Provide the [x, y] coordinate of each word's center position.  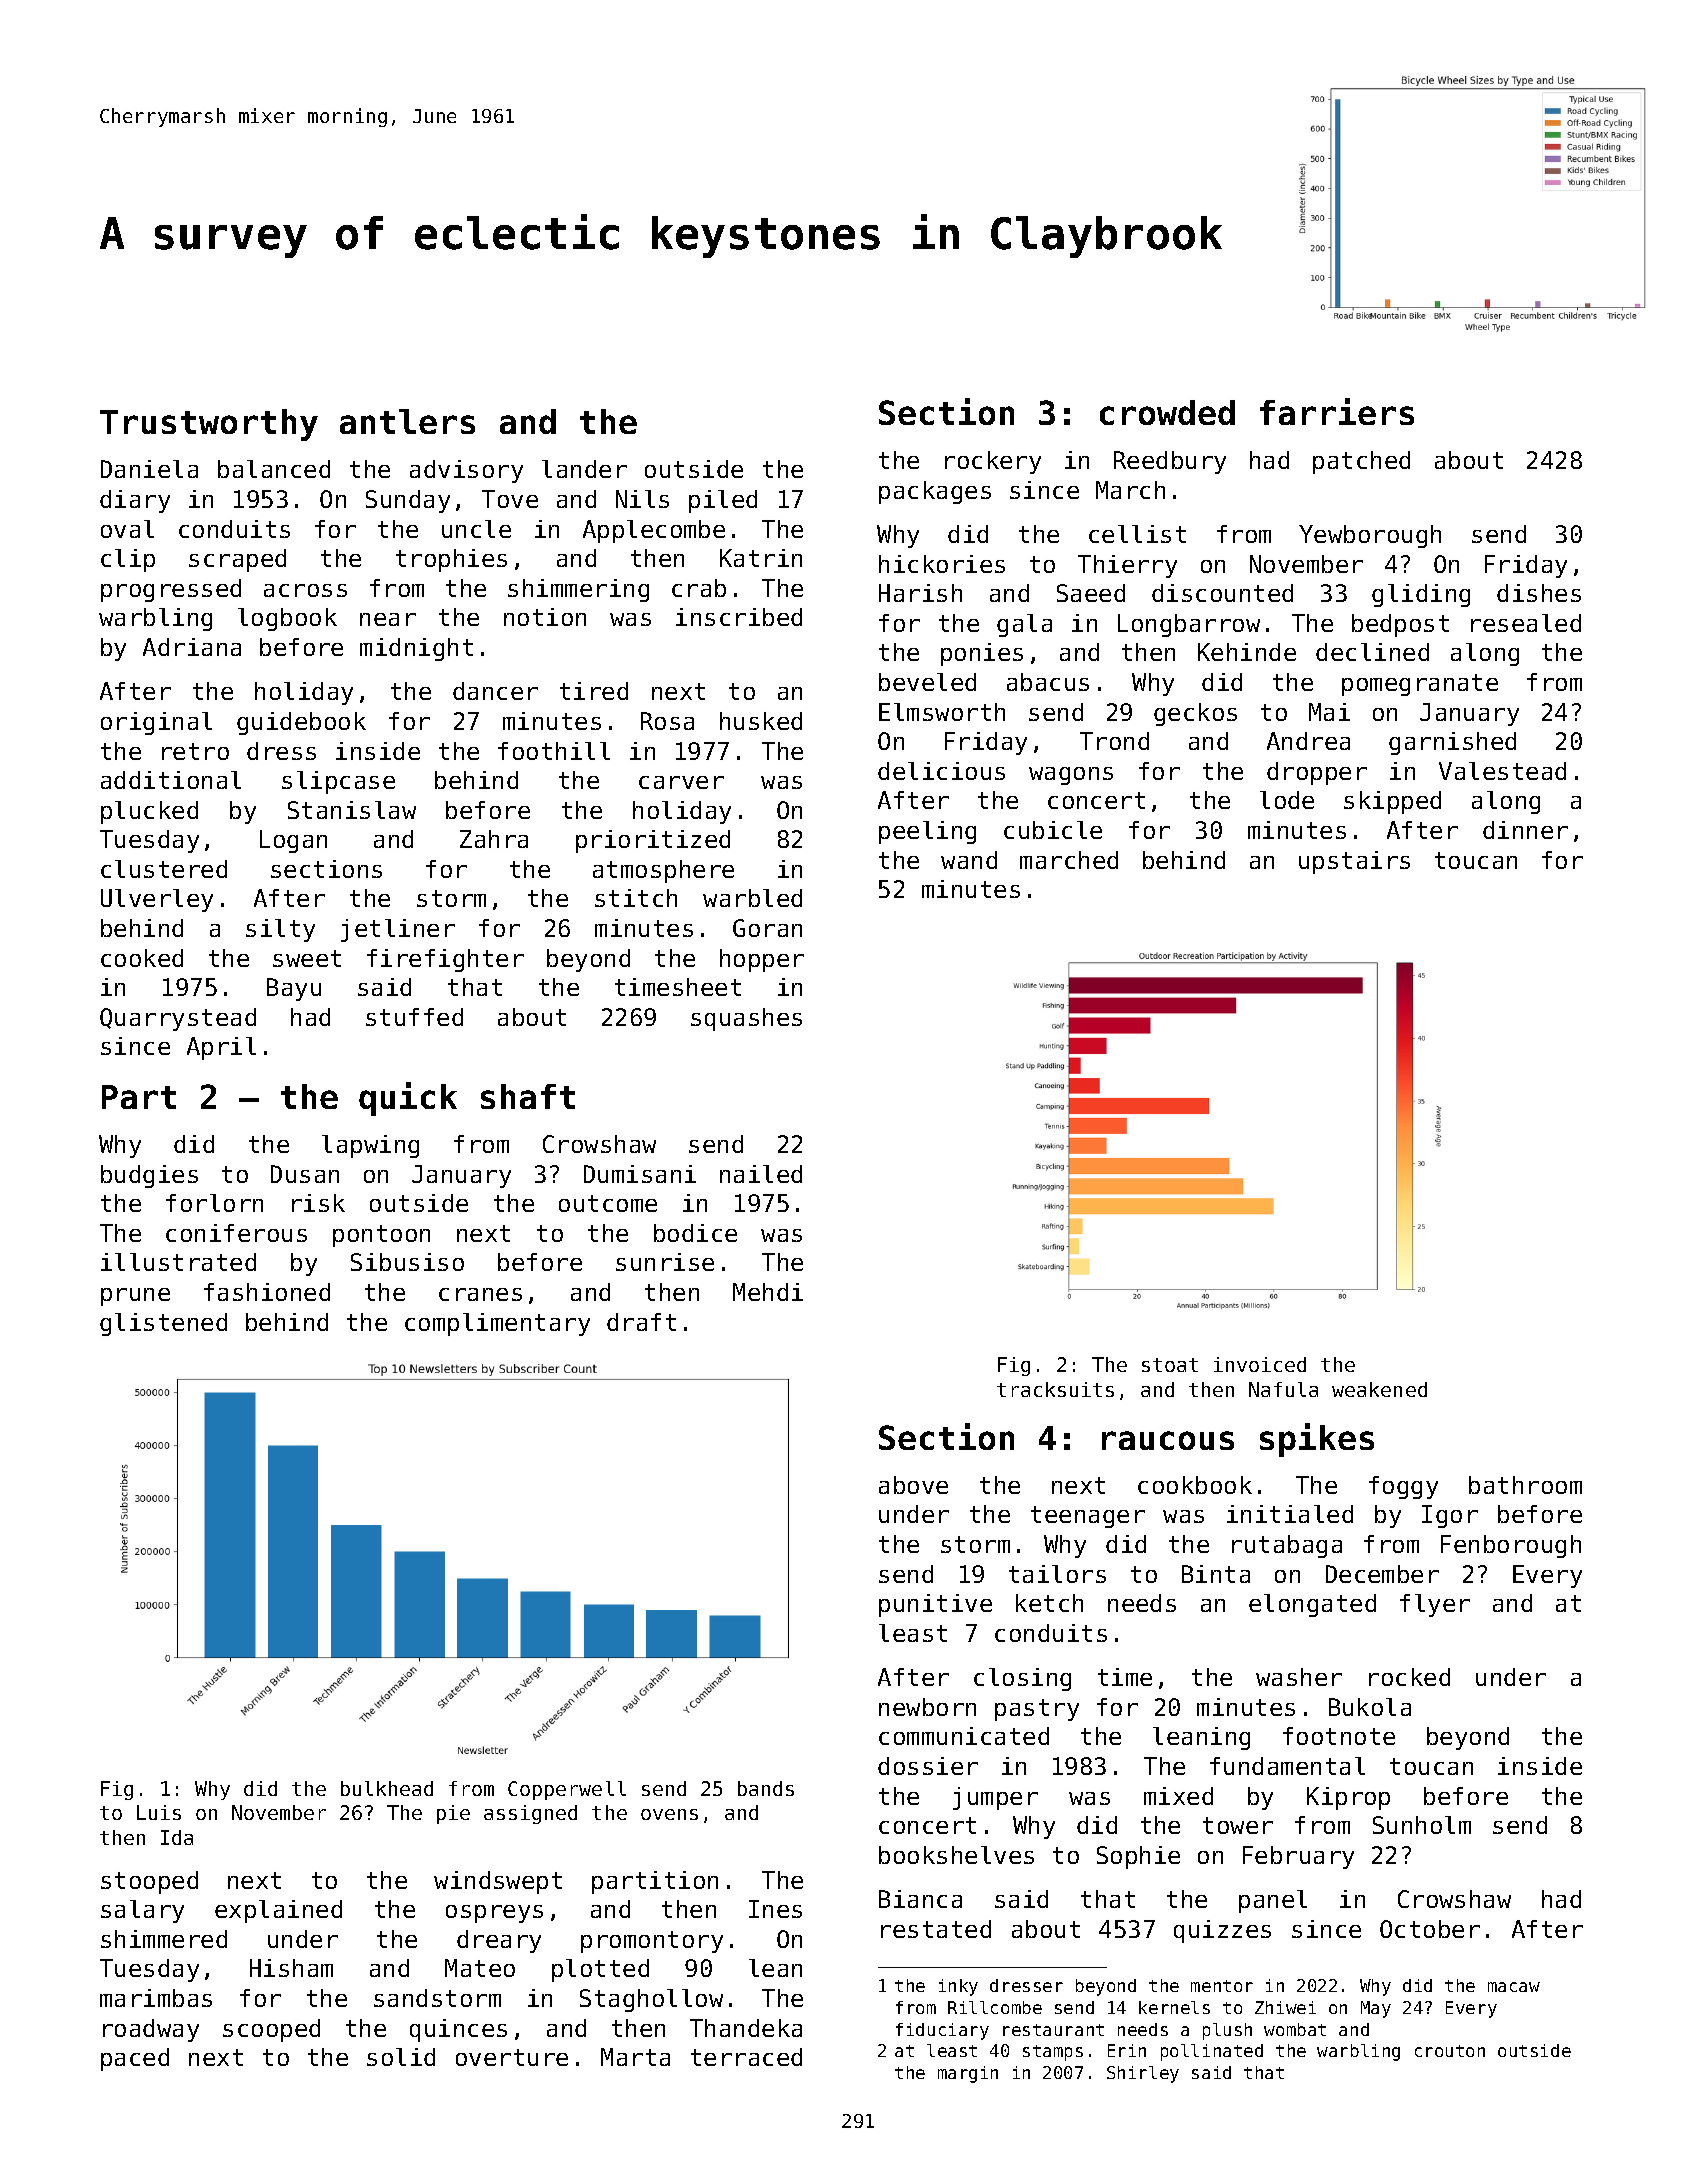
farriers [1337, 411]
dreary [499, 1941]
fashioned [267, 1292]
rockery [993, 462]
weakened [1379, 1389]
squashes [746, 1019]
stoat [1170, 1365]
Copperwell [567, 1790]
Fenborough [1511, 1546]
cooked [142, 958]
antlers [407, 421]
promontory [652, 1942]
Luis [159, 1812]
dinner [1525, 830]
